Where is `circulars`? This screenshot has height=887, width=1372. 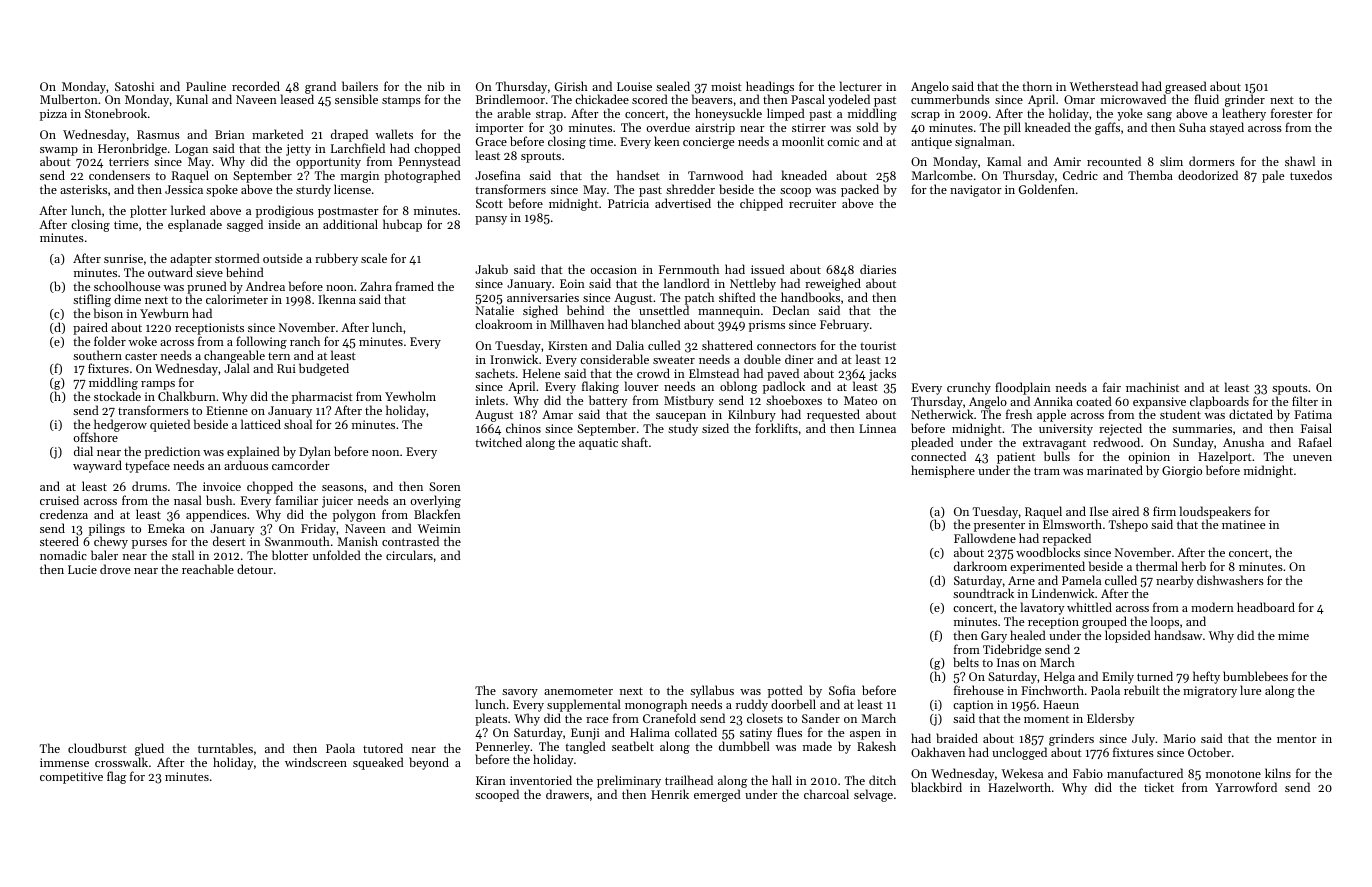 circulars is located at coordinates (409, 555).
